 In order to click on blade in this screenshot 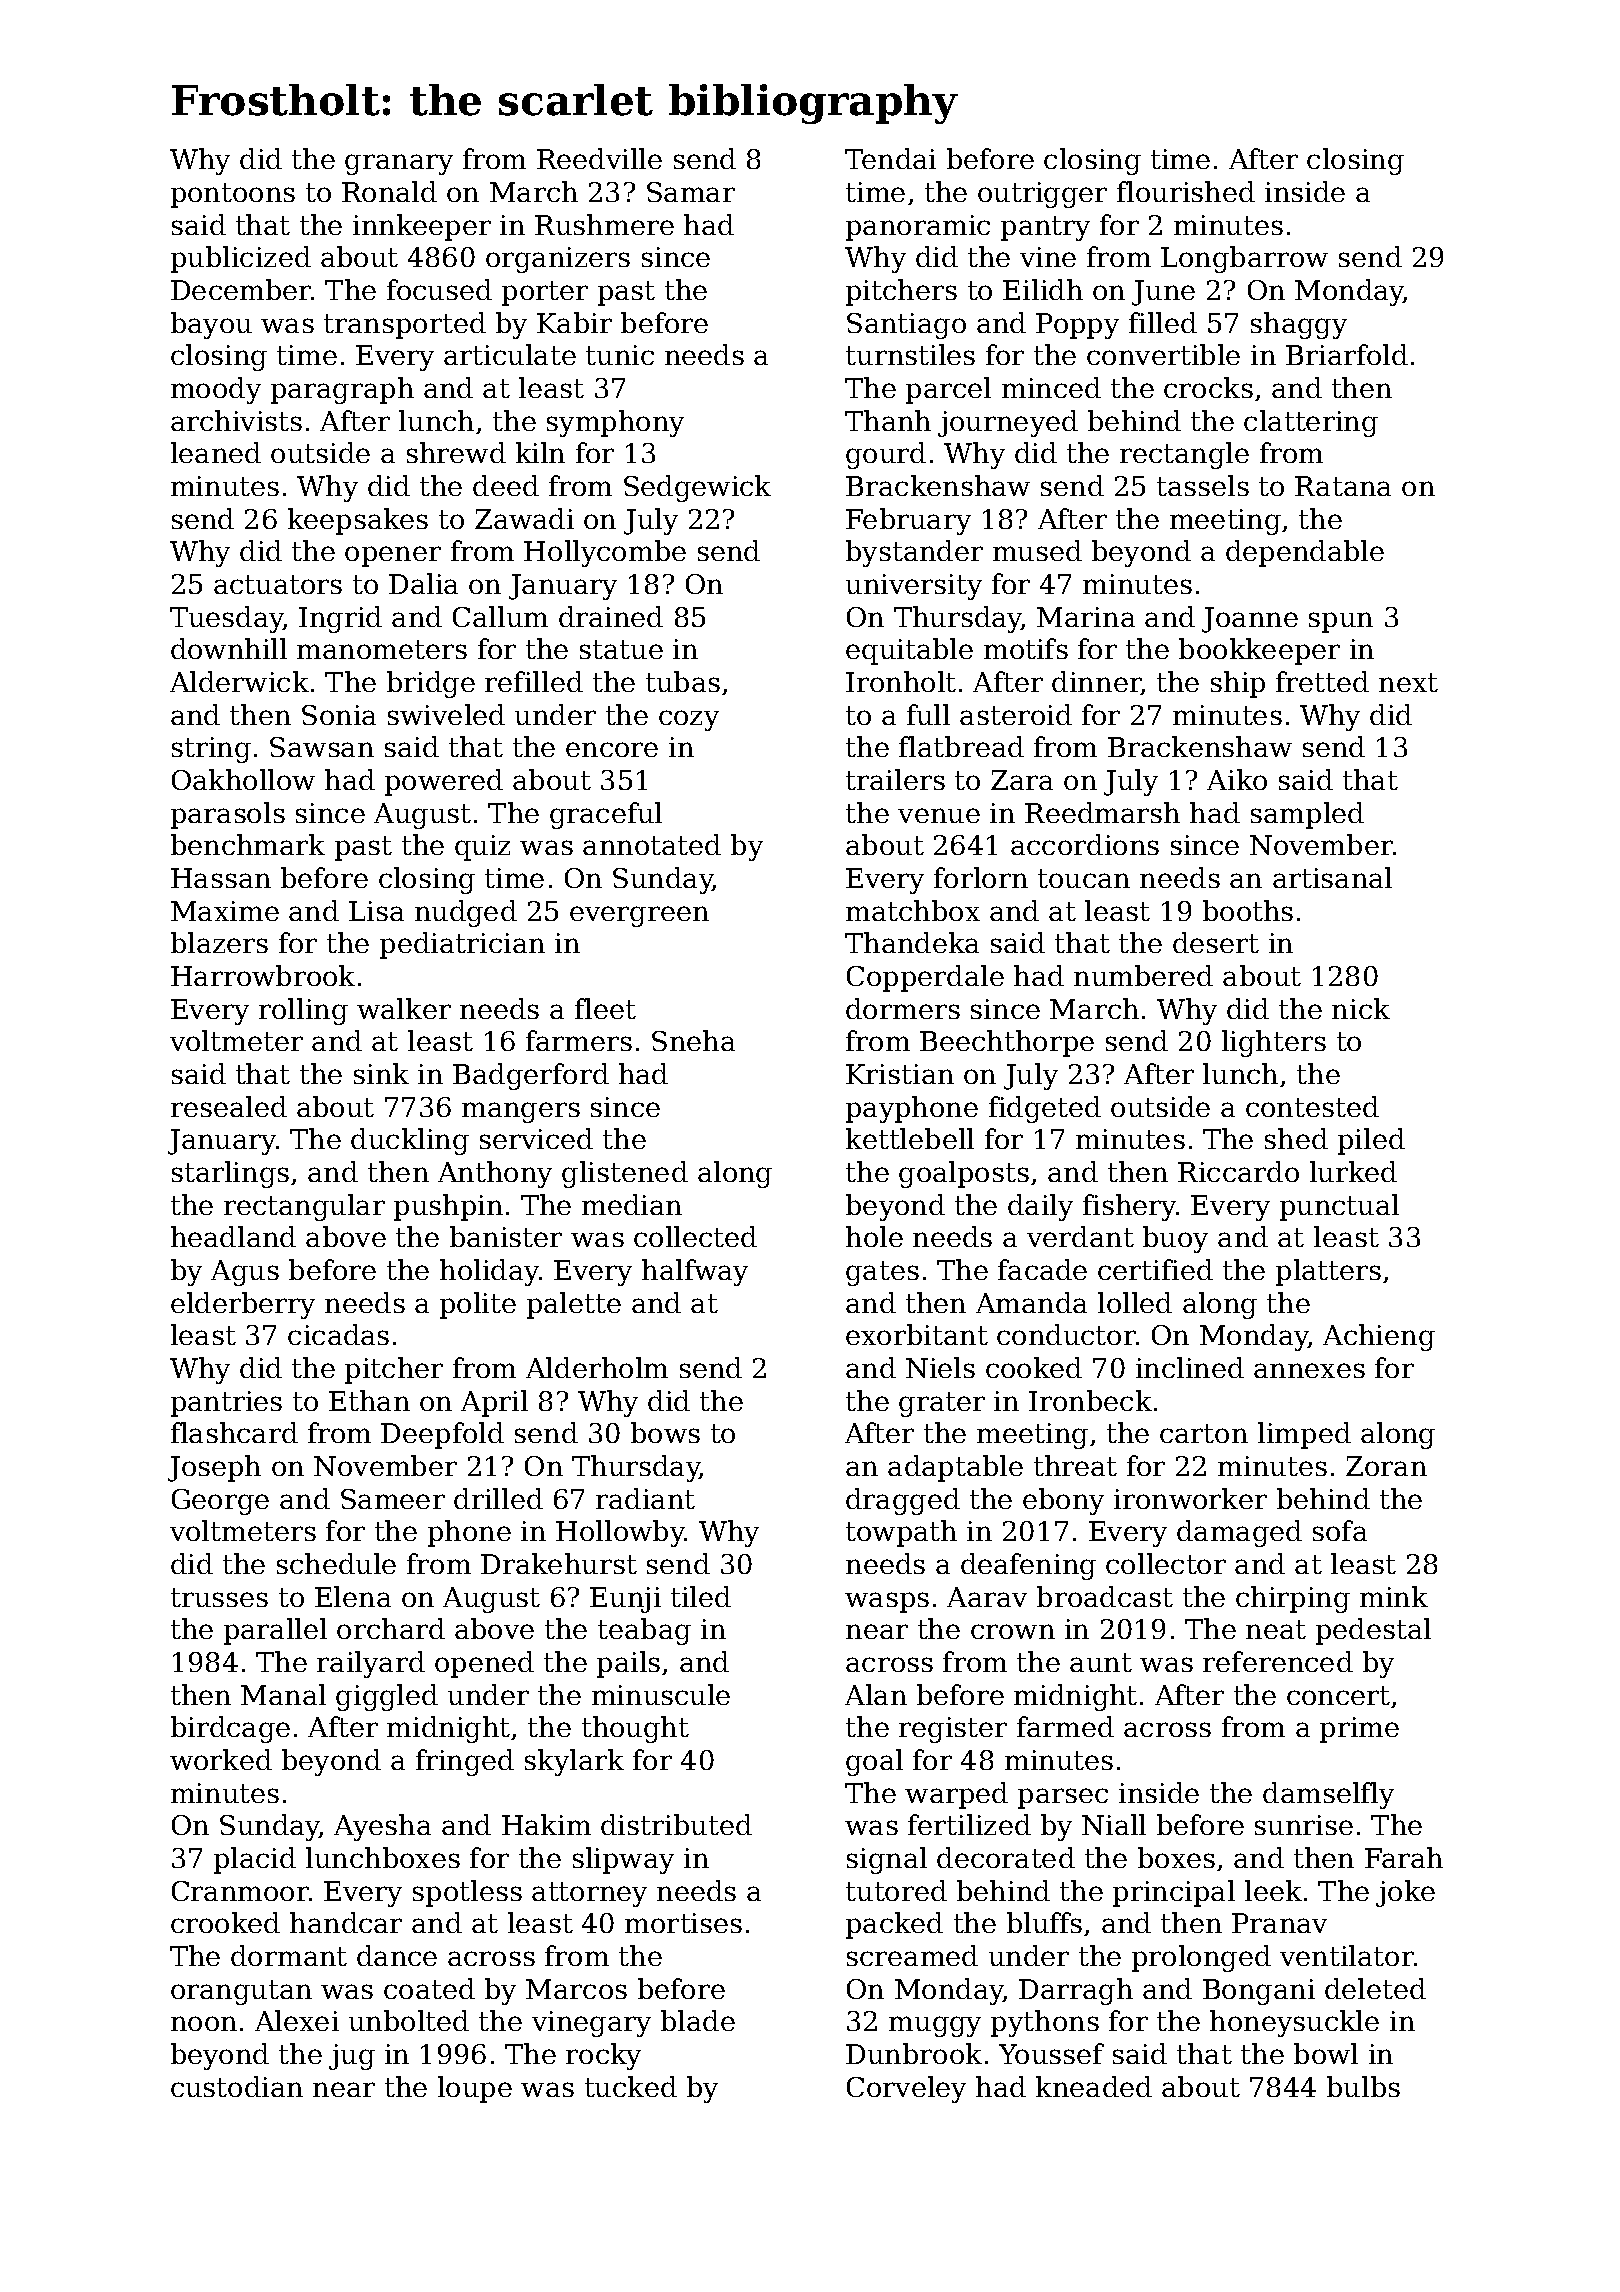, I will do `click(698, 2020)`.
